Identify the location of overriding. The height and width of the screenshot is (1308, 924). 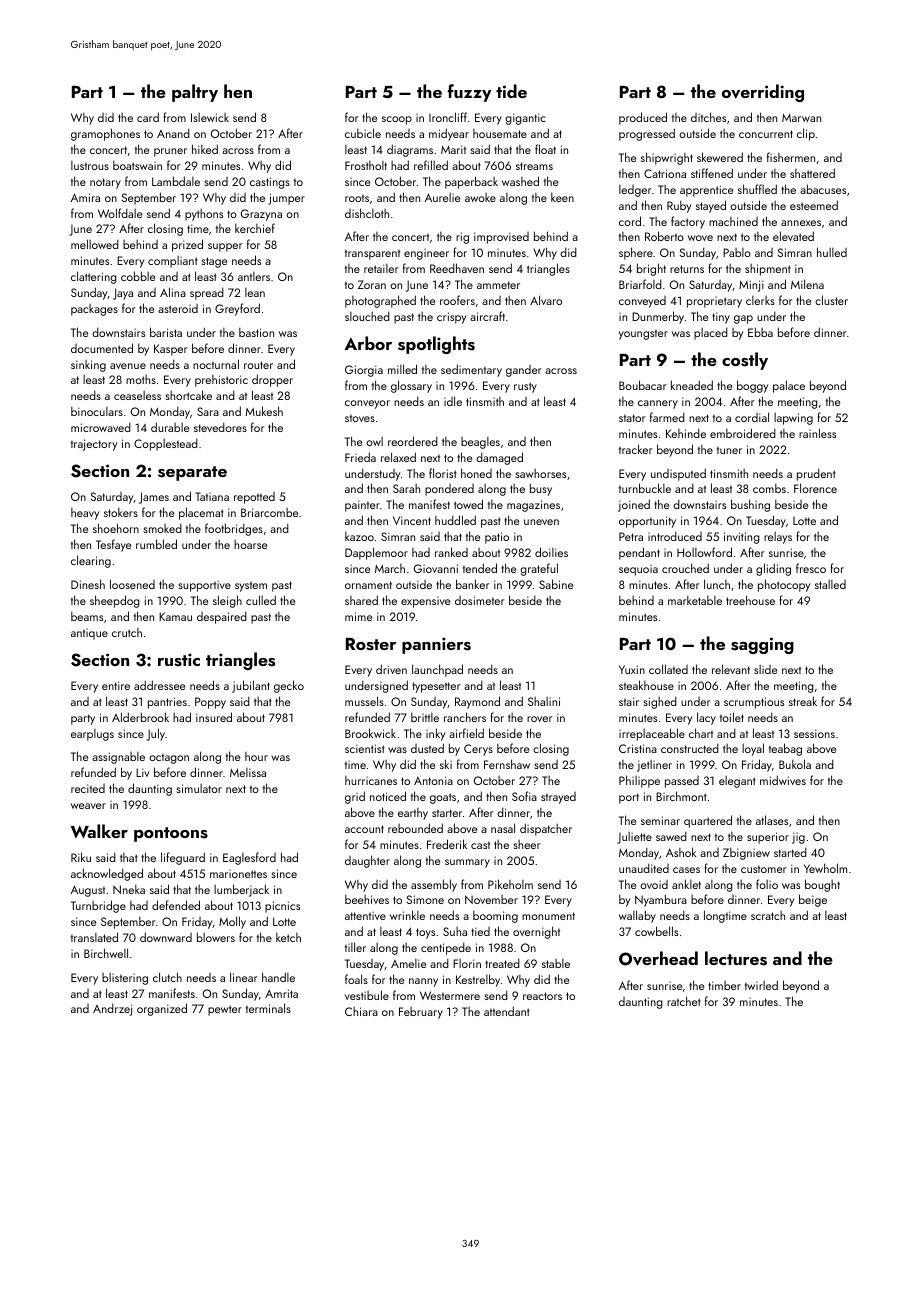
(763, 93).
